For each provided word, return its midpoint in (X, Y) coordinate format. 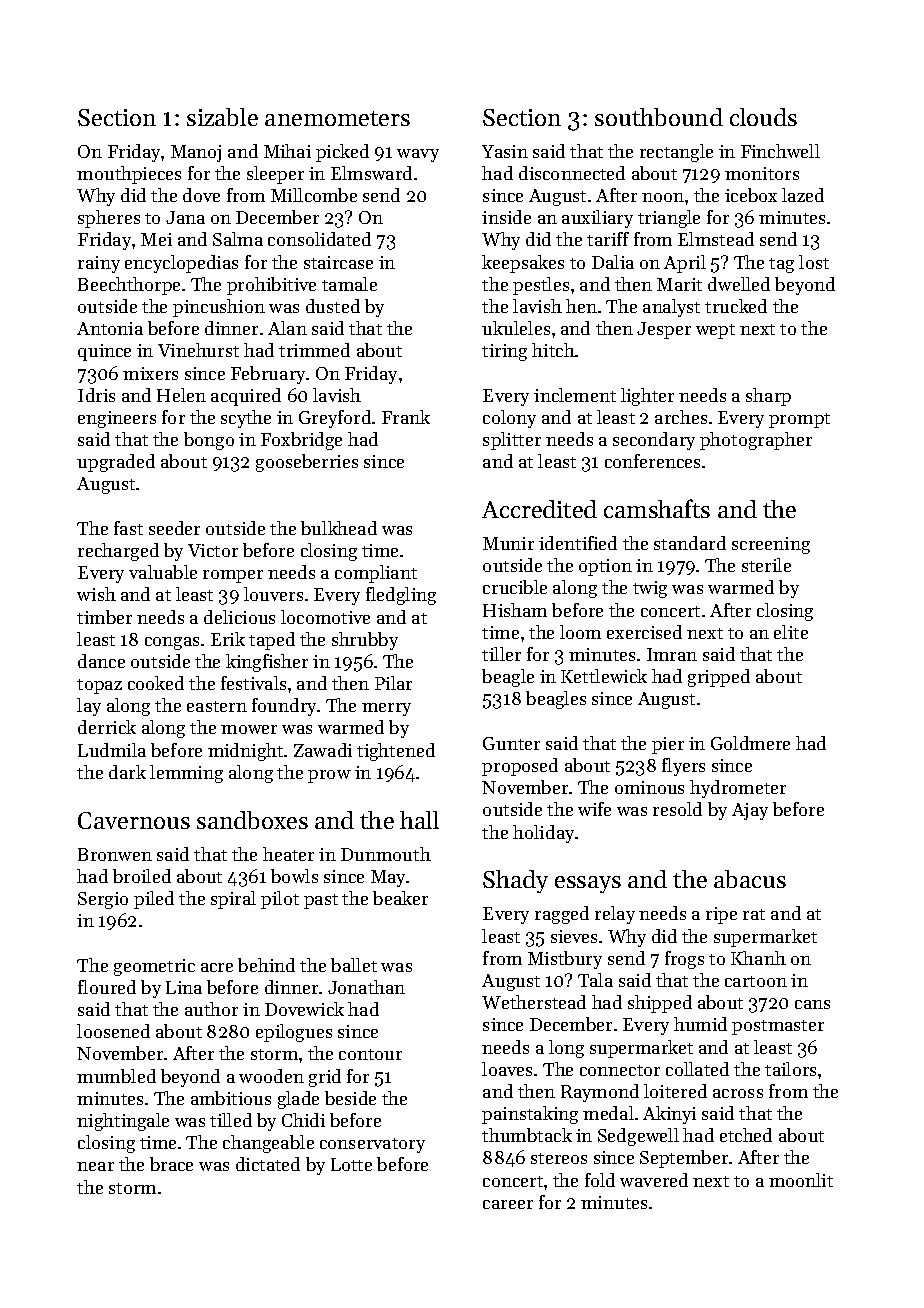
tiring (504, 352)
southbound (659, 117)
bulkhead (339, 528)
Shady (515, 881)
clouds (763, 117)
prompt (799, 420)
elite (791, 632)
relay (615, 915)
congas (172, 643)
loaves (507, 1069)
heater (288, 854)
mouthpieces (129, 175)
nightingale (123, 1122)
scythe (246, 419)
